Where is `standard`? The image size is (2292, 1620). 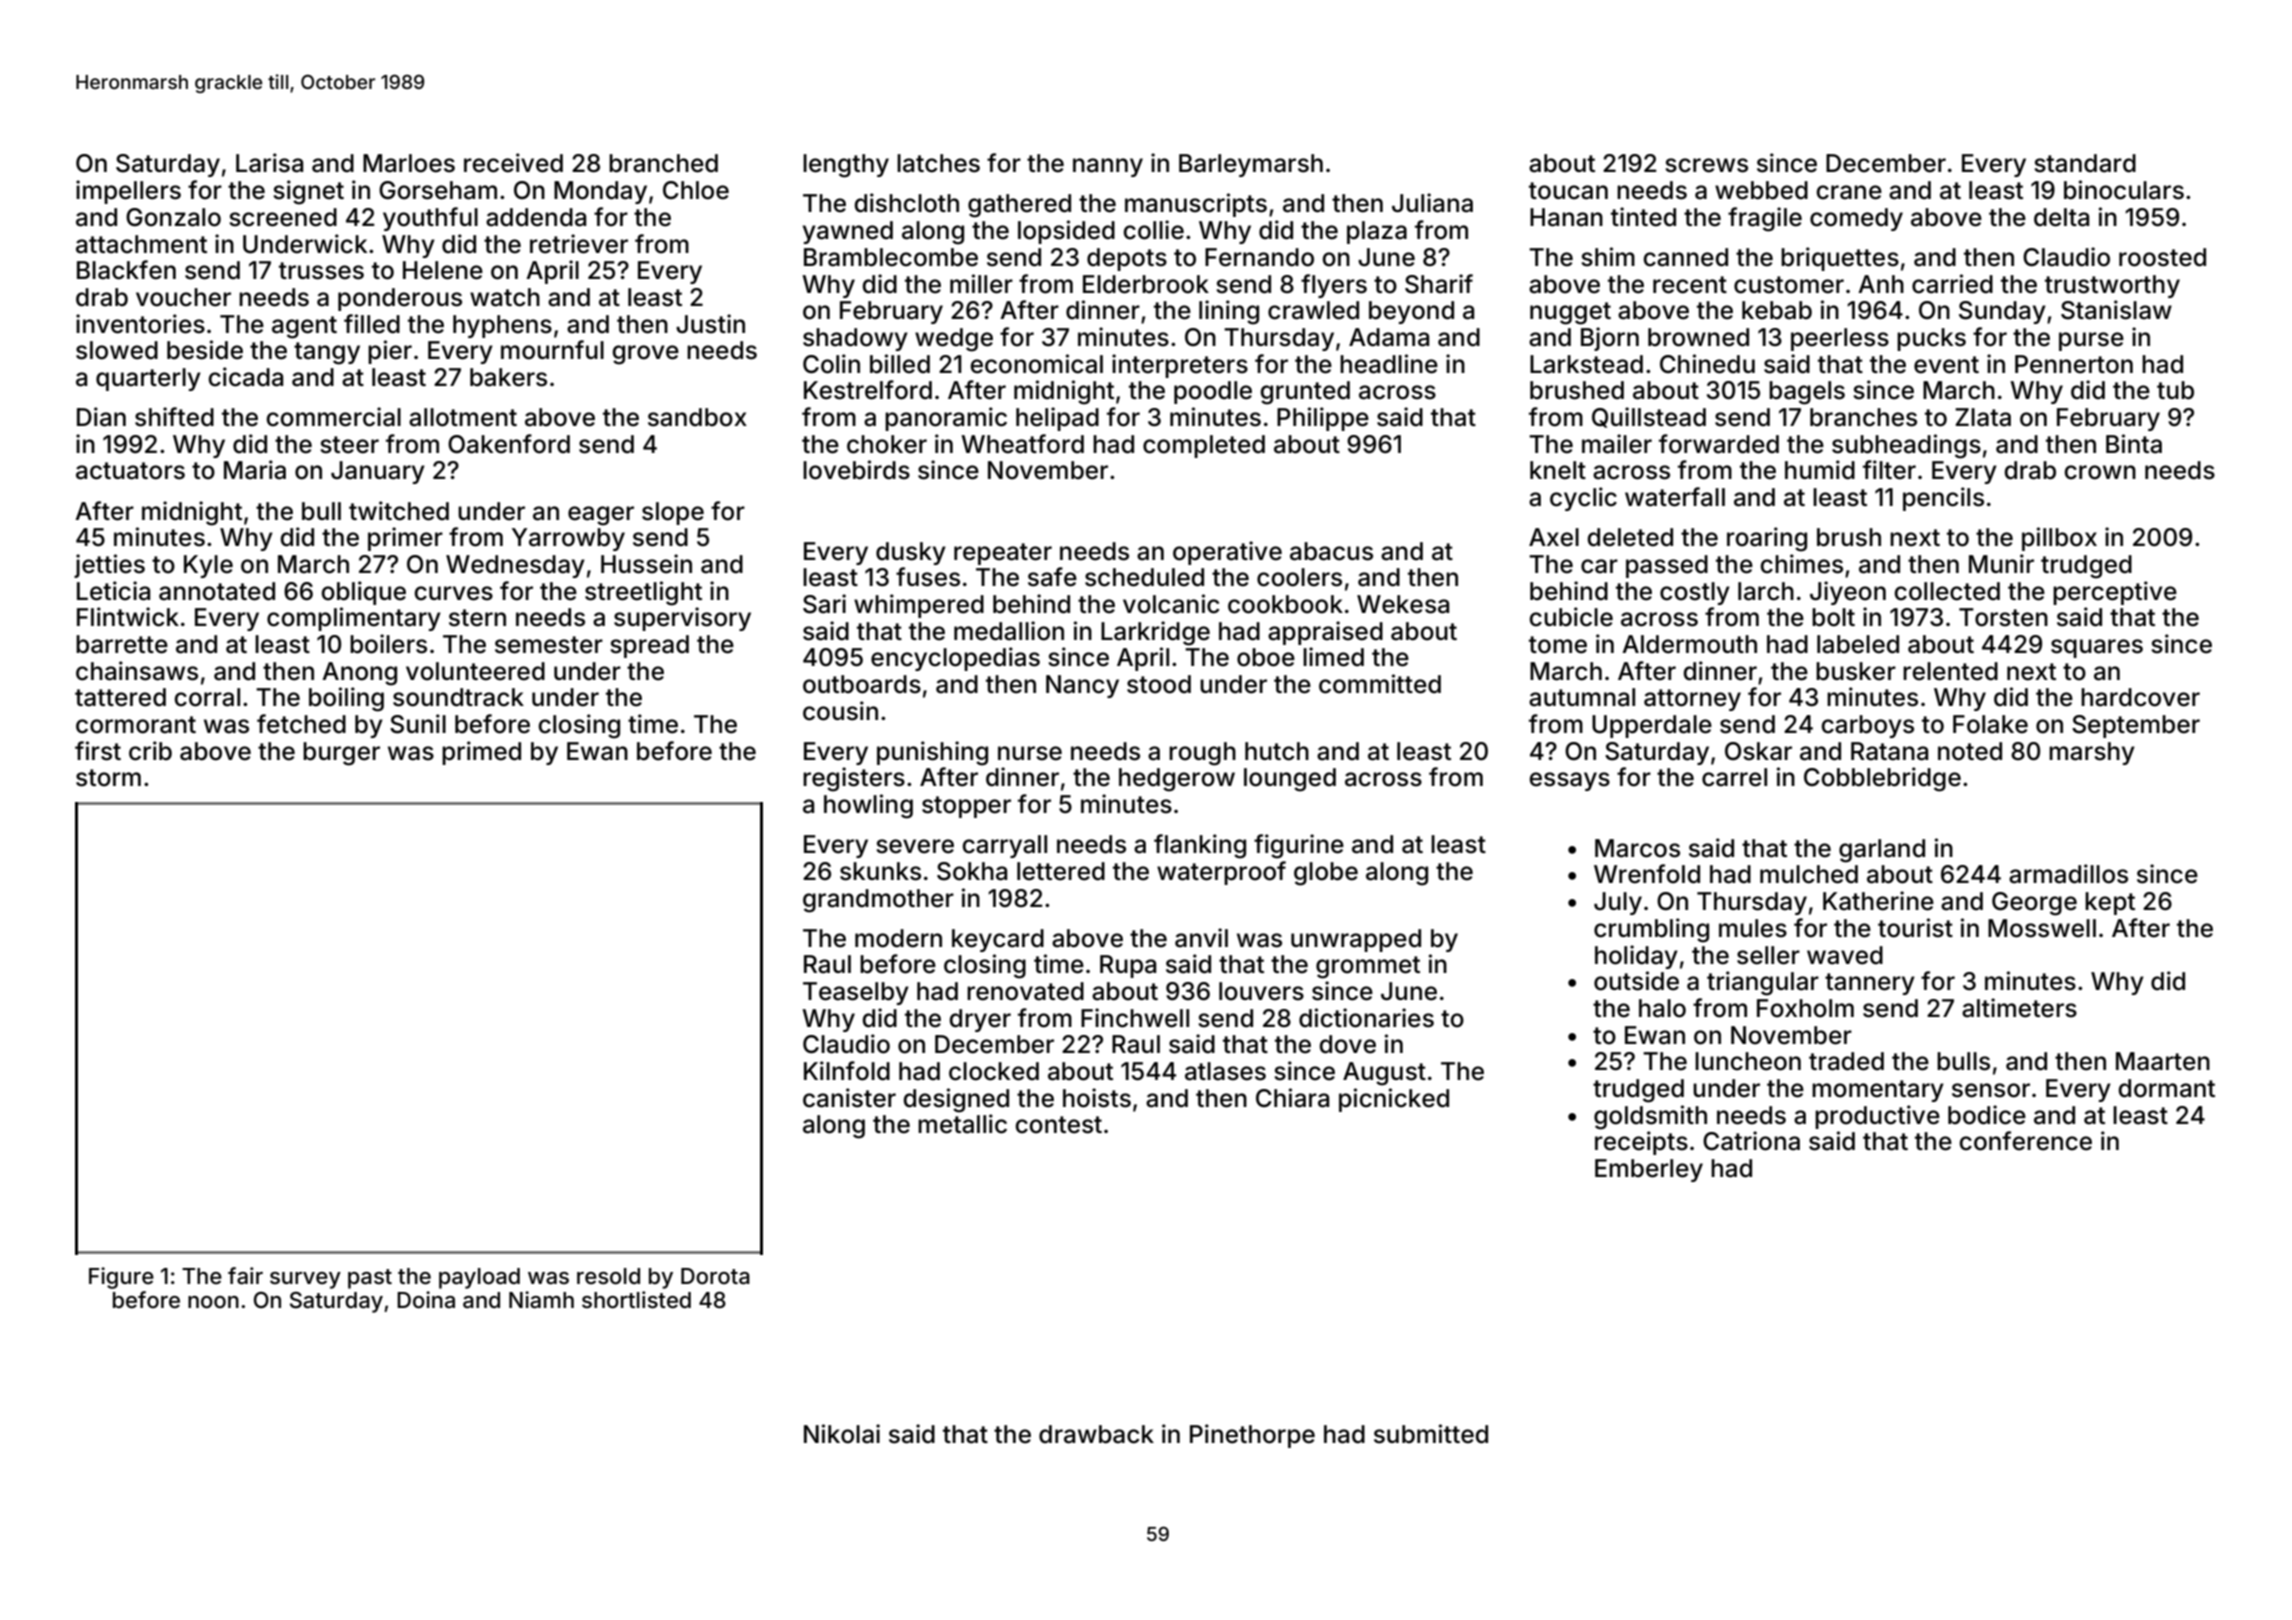 standard is located at coordinates (2085, 163).
